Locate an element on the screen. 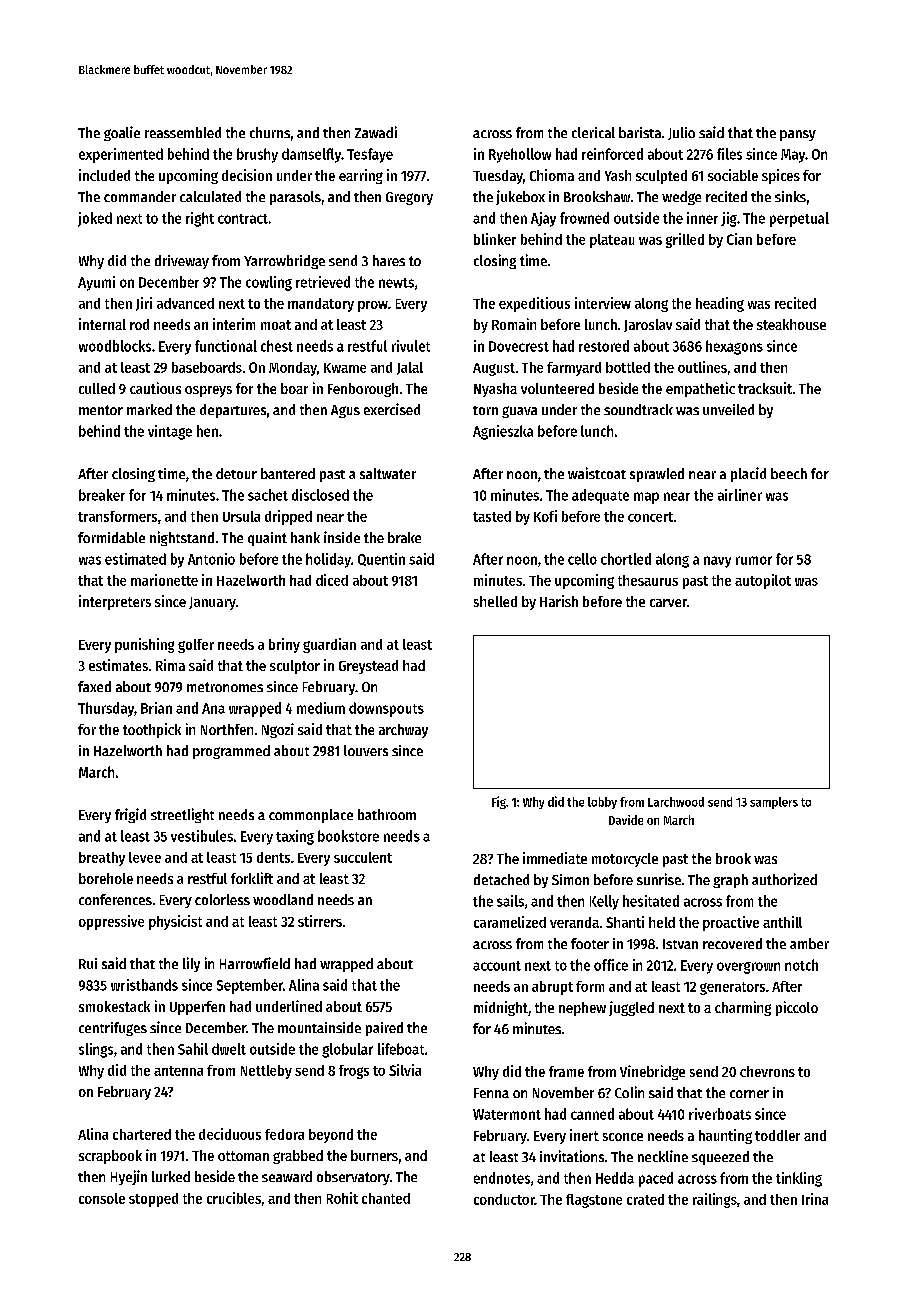 This screenshot has height=1316, width=908. paired is located at coordinates (384, 1029).
